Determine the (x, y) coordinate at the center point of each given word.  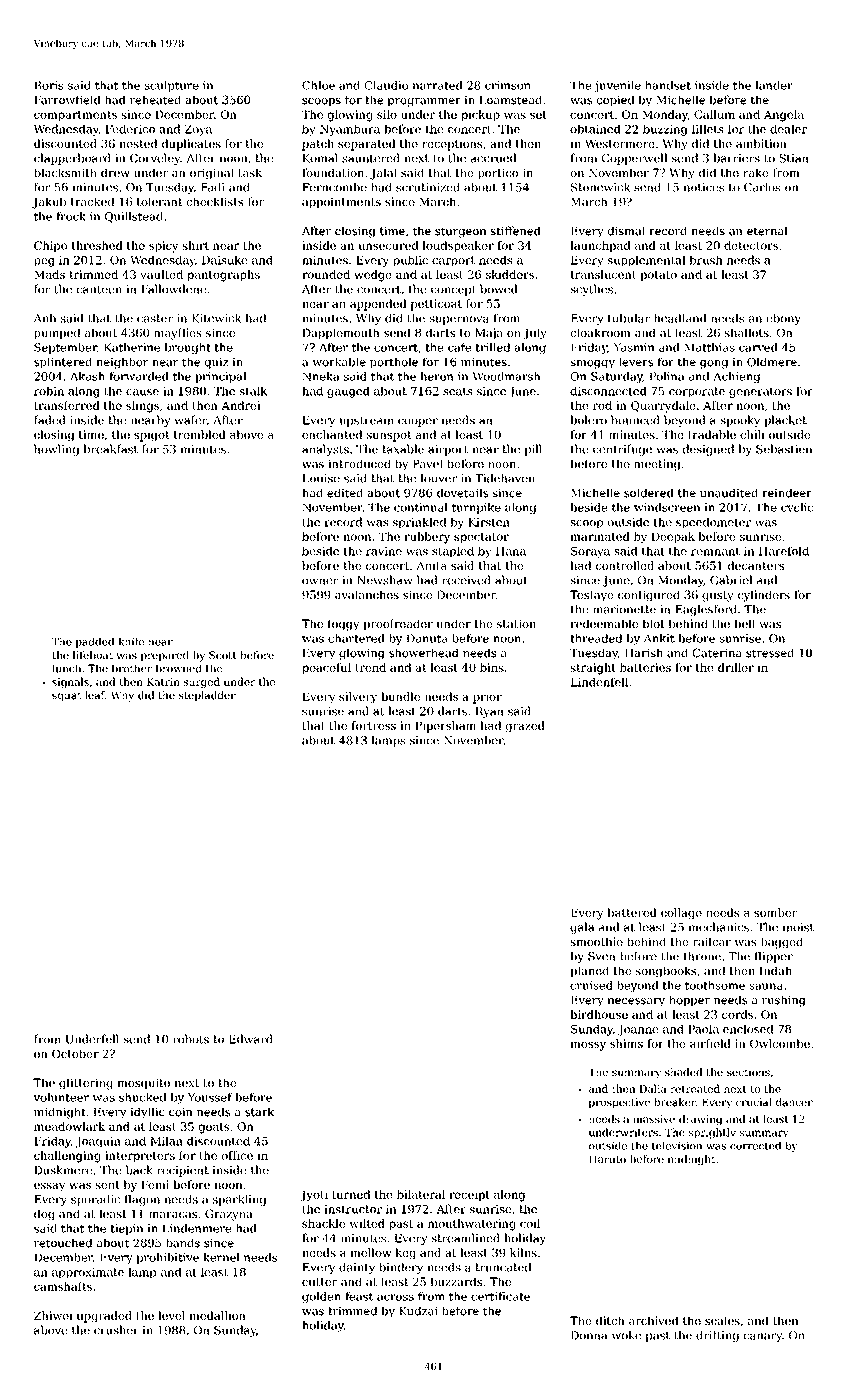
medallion (217, 1315)
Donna (589, 1335)
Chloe (318, 85)
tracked (92, 201)
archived (653, 1320)
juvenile (617, 86)
